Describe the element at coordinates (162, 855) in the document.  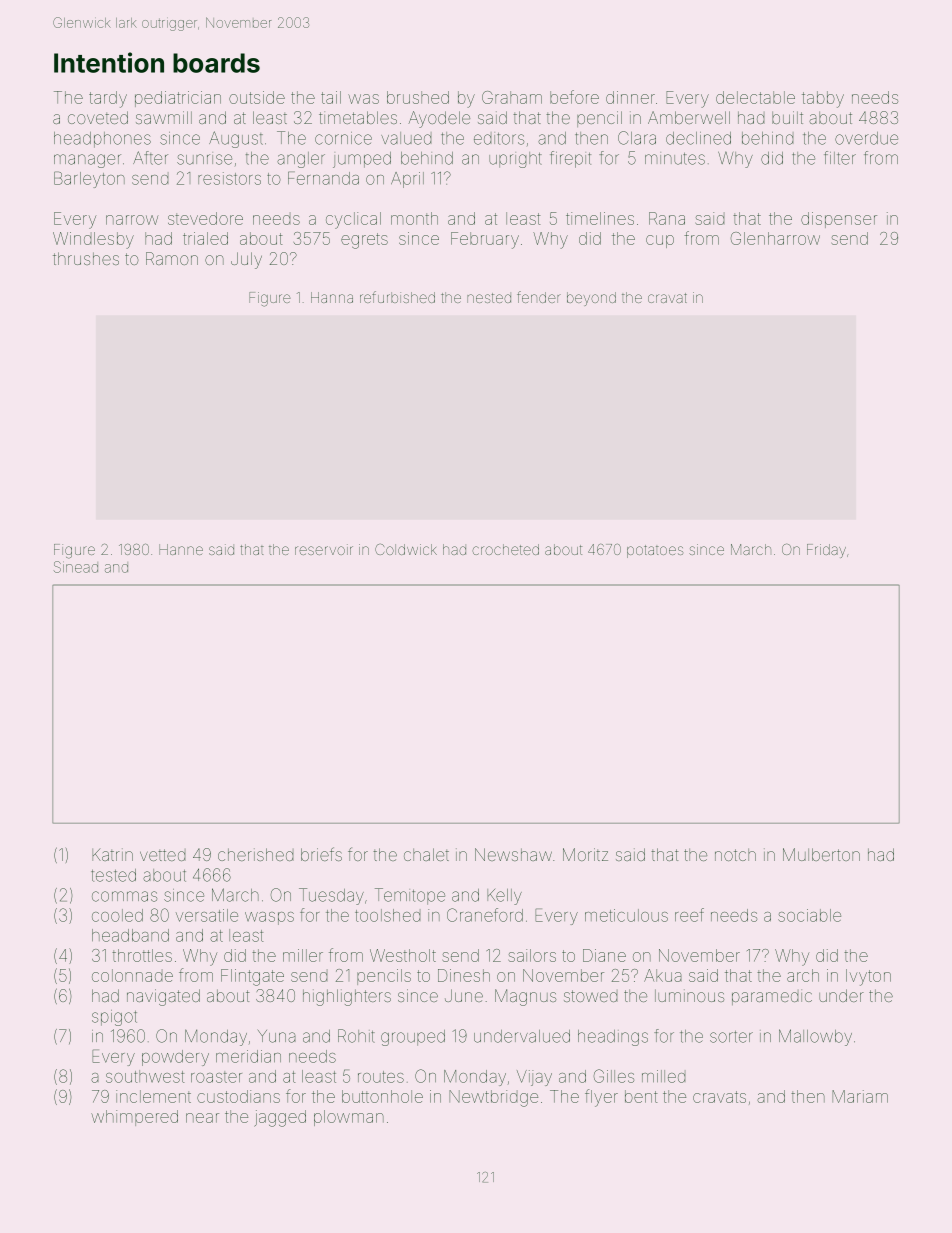
I see `vetted` at that location.
